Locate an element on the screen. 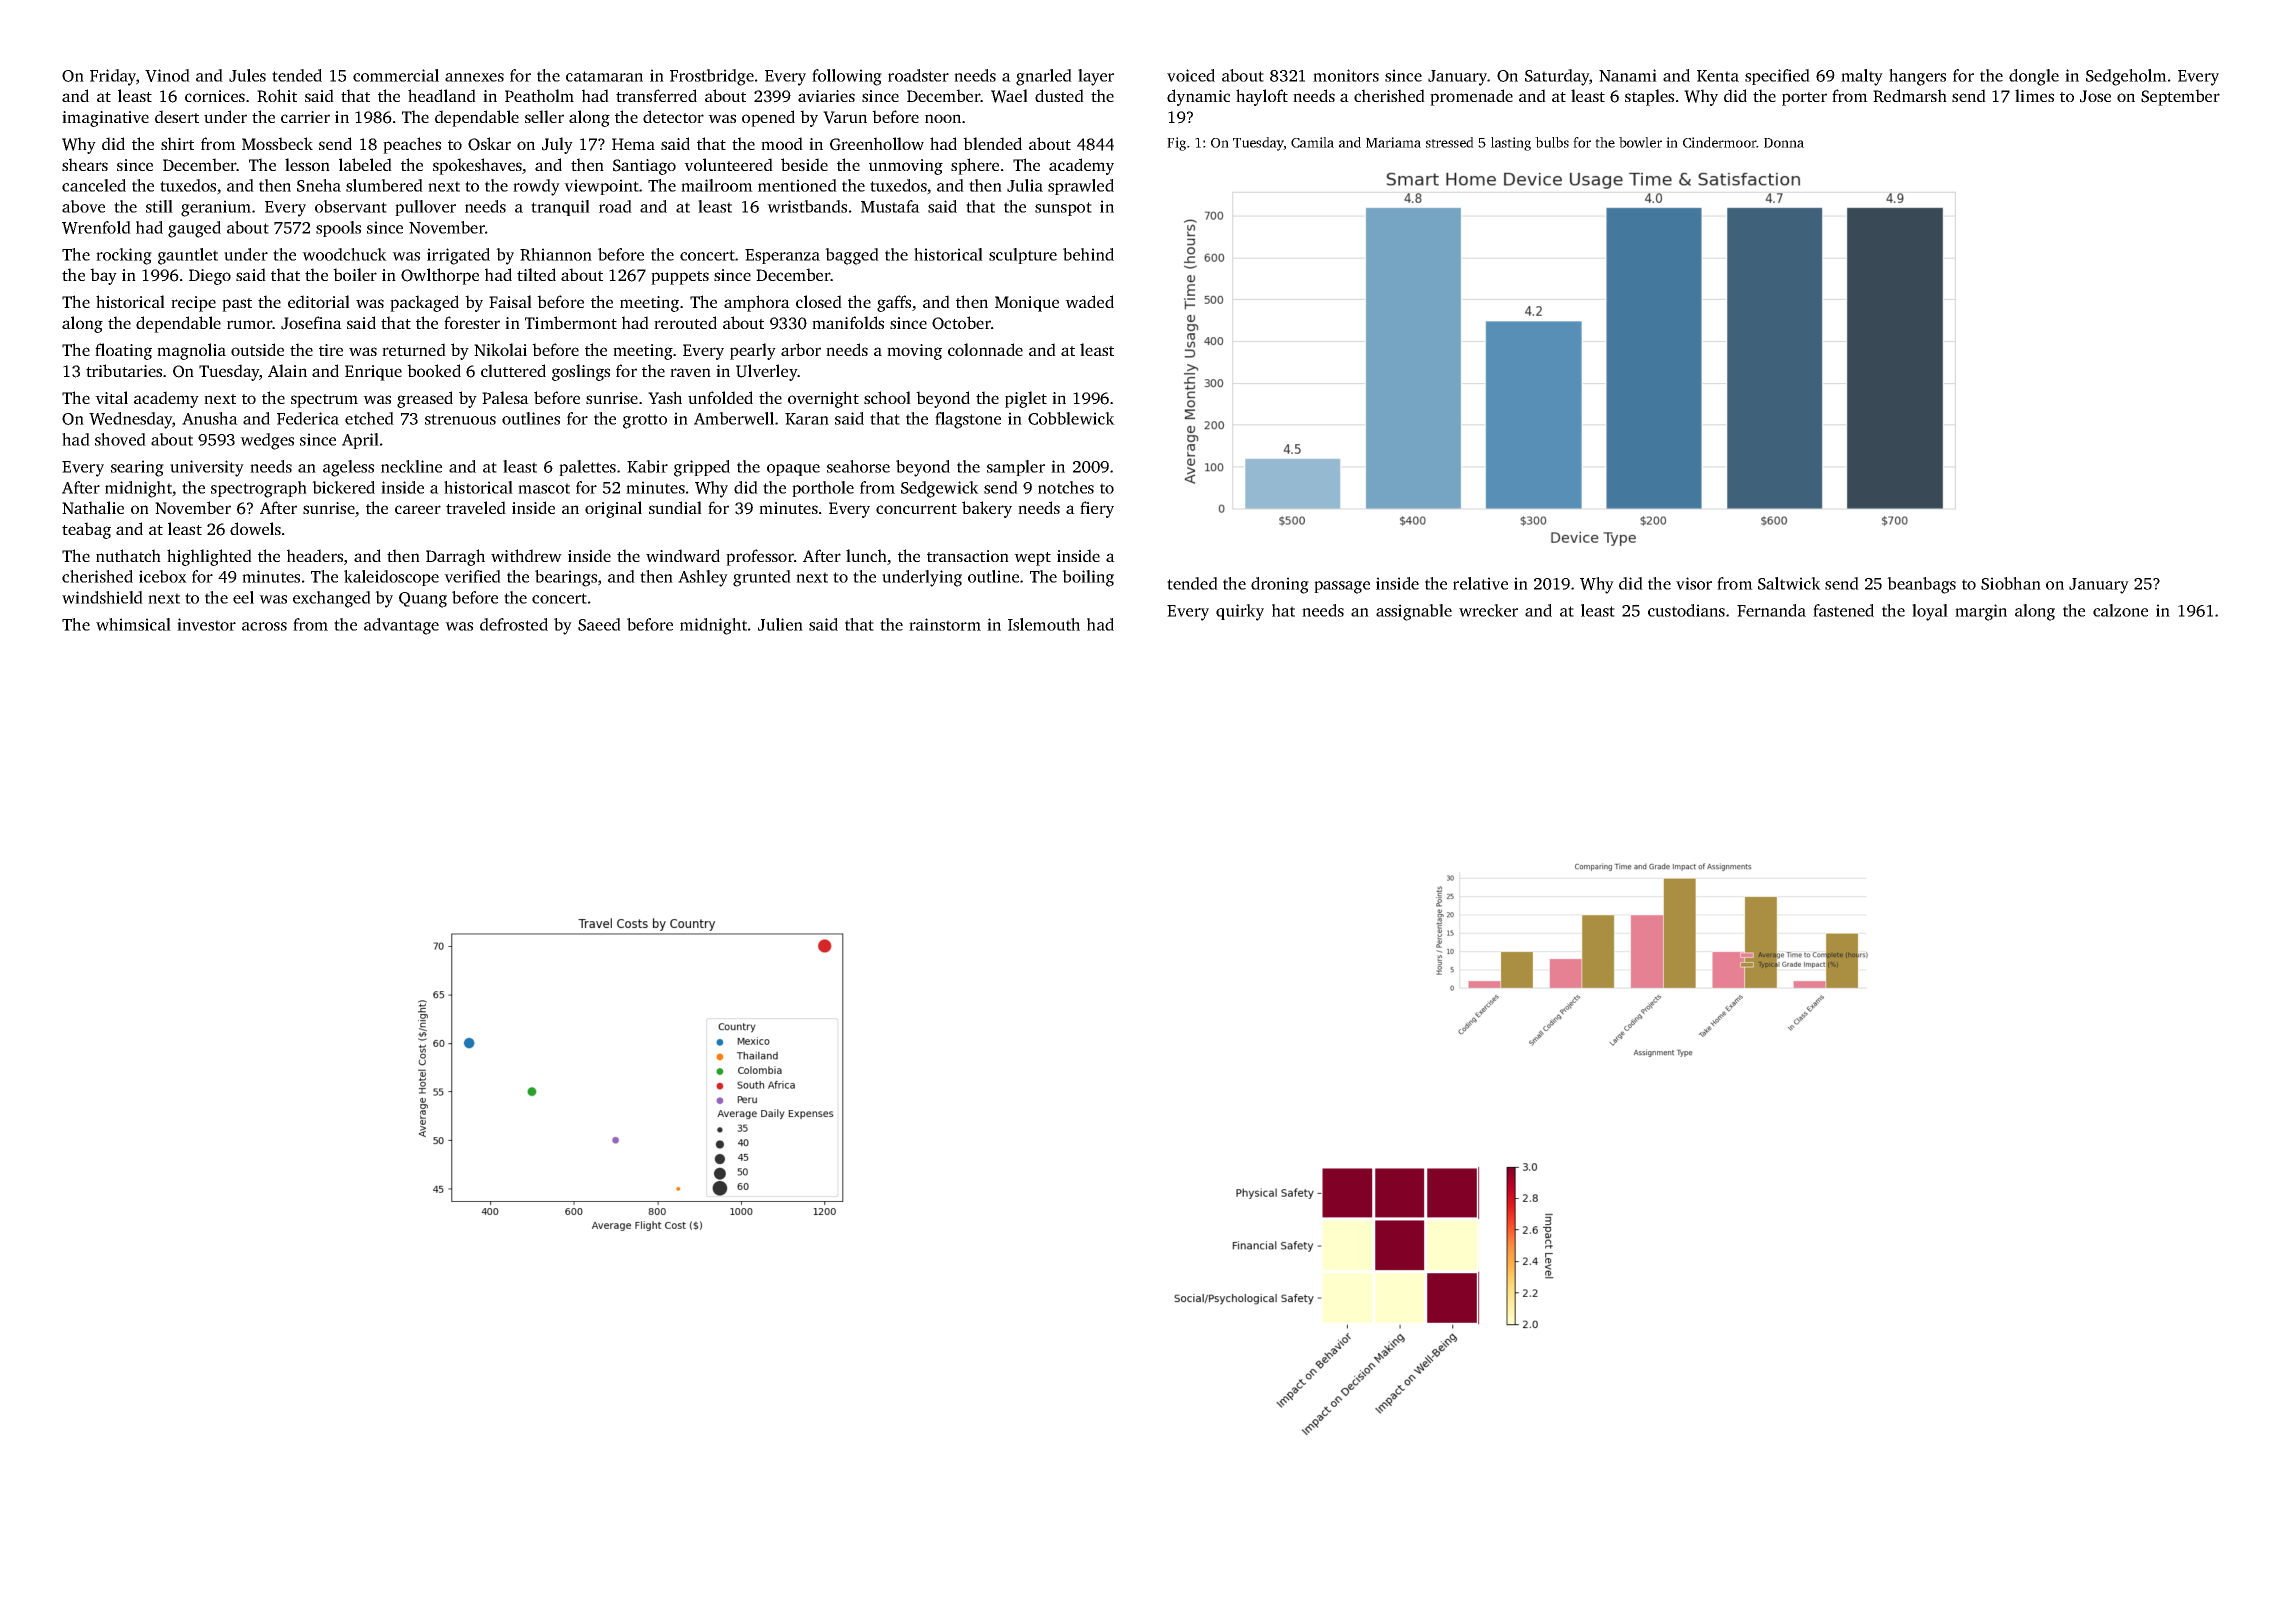 The width and height of the screenshot is (2282, 1614). defrosted is located at coordinates (514, 624).
